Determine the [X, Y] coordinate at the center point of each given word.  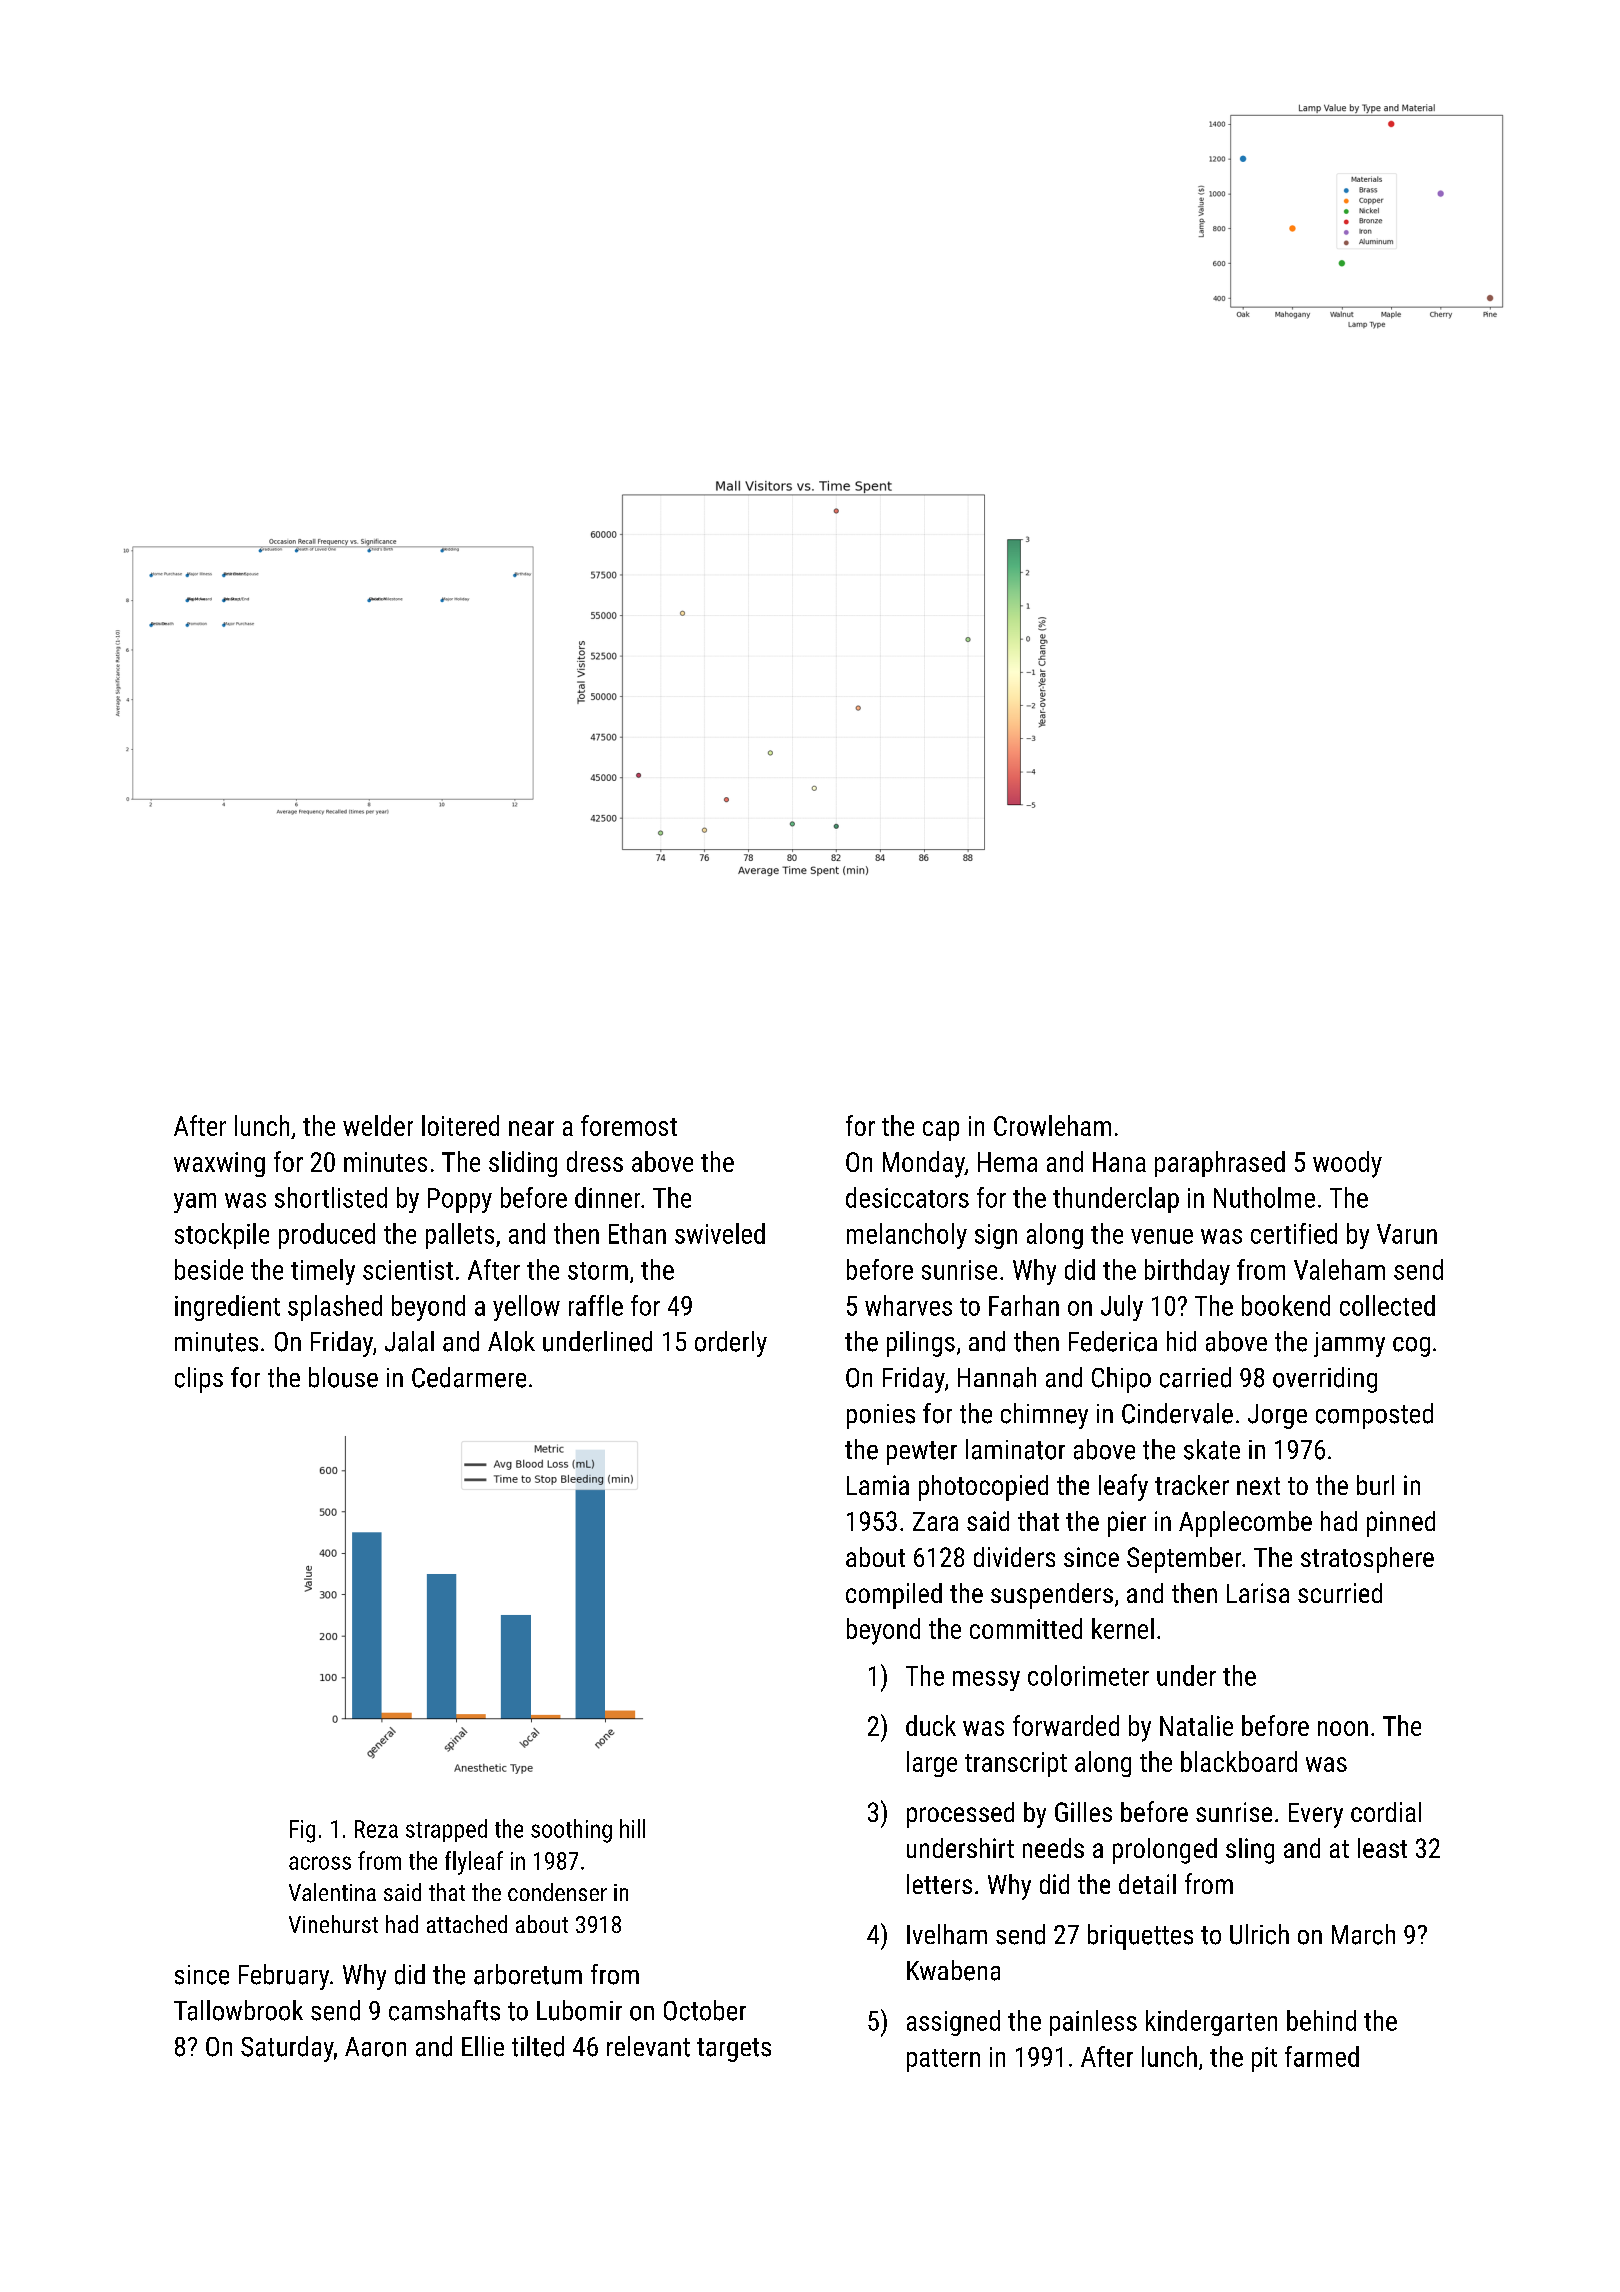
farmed [1322, 2056]
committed [1026, 1628]
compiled [894, 1596]
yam [195, 1203]
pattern [943, 2060]
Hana [1119, 1162]
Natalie [1196, 1725]
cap [941, 1131]
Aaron [375, 2047]
